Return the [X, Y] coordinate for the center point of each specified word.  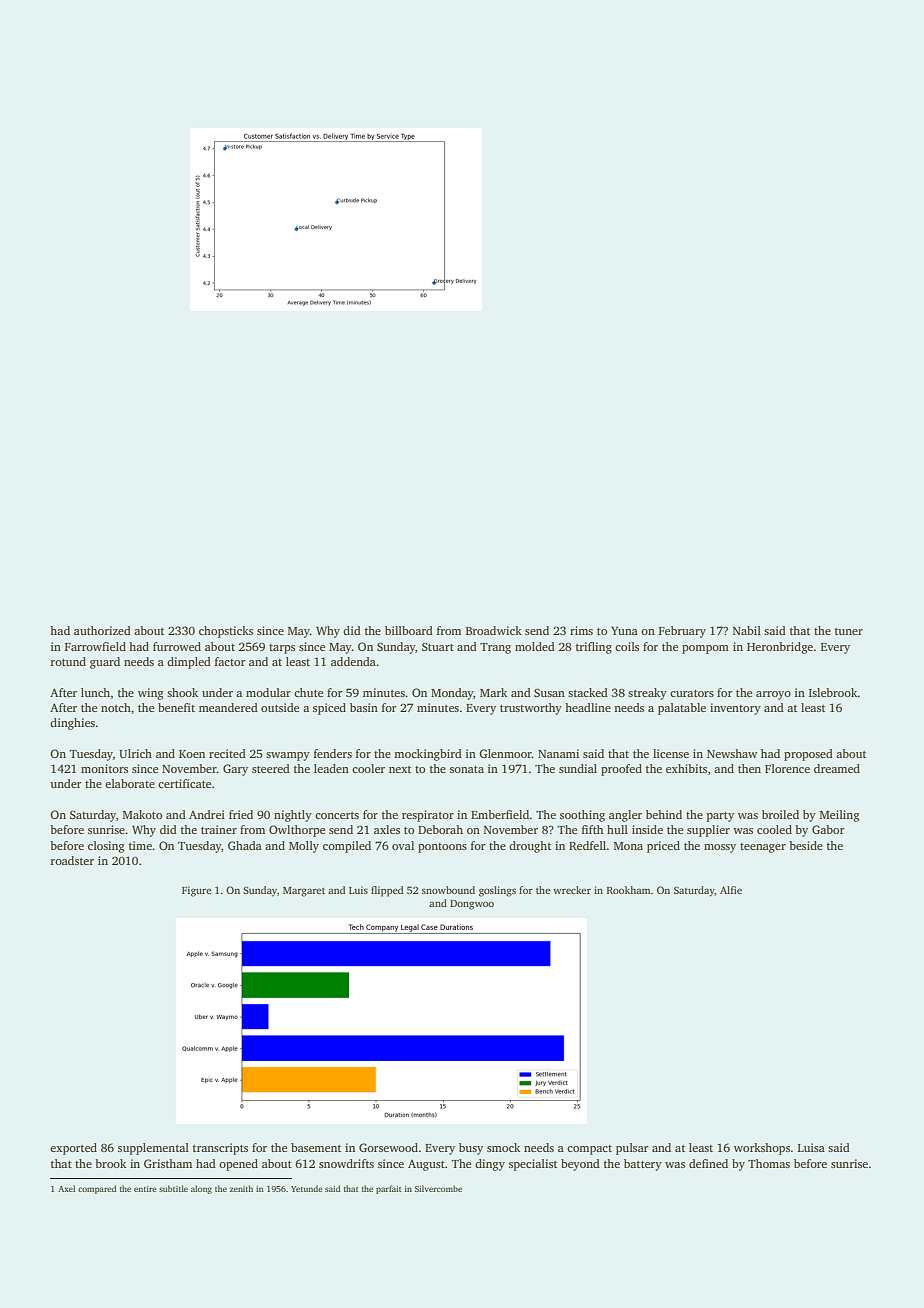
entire [145, 1189]
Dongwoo [472, 905]
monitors [104, 768]
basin [364, 707]
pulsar [632, 1149]
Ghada [245, 845]
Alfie [731, 890]
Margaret [304, 892]
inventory [735, 709]
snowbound [448, 890]
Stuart [438, 647]
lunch [95, 692]
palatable [682, 709]
